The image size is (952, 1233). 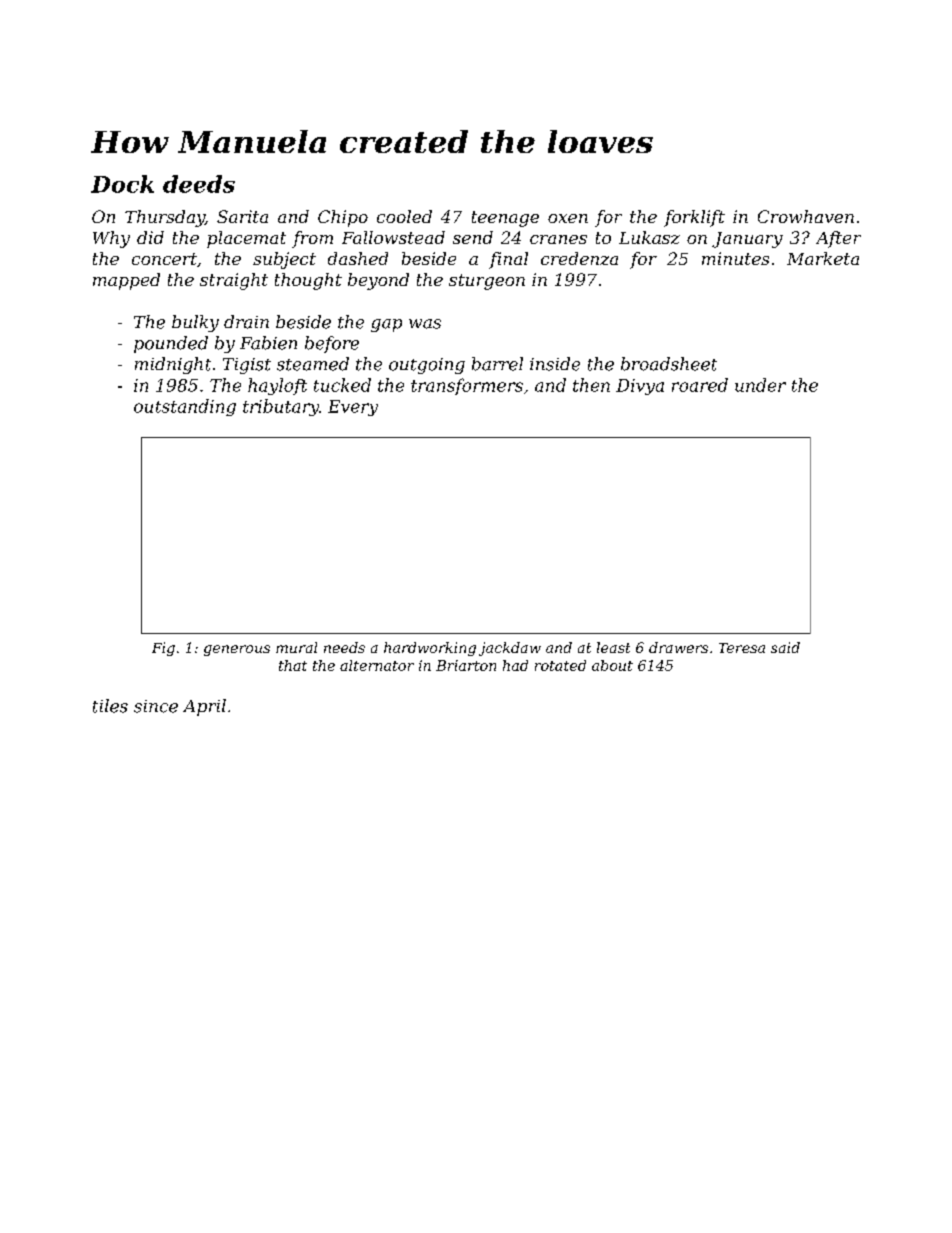 I want to click on teenage, so click(x=505, y=219).
